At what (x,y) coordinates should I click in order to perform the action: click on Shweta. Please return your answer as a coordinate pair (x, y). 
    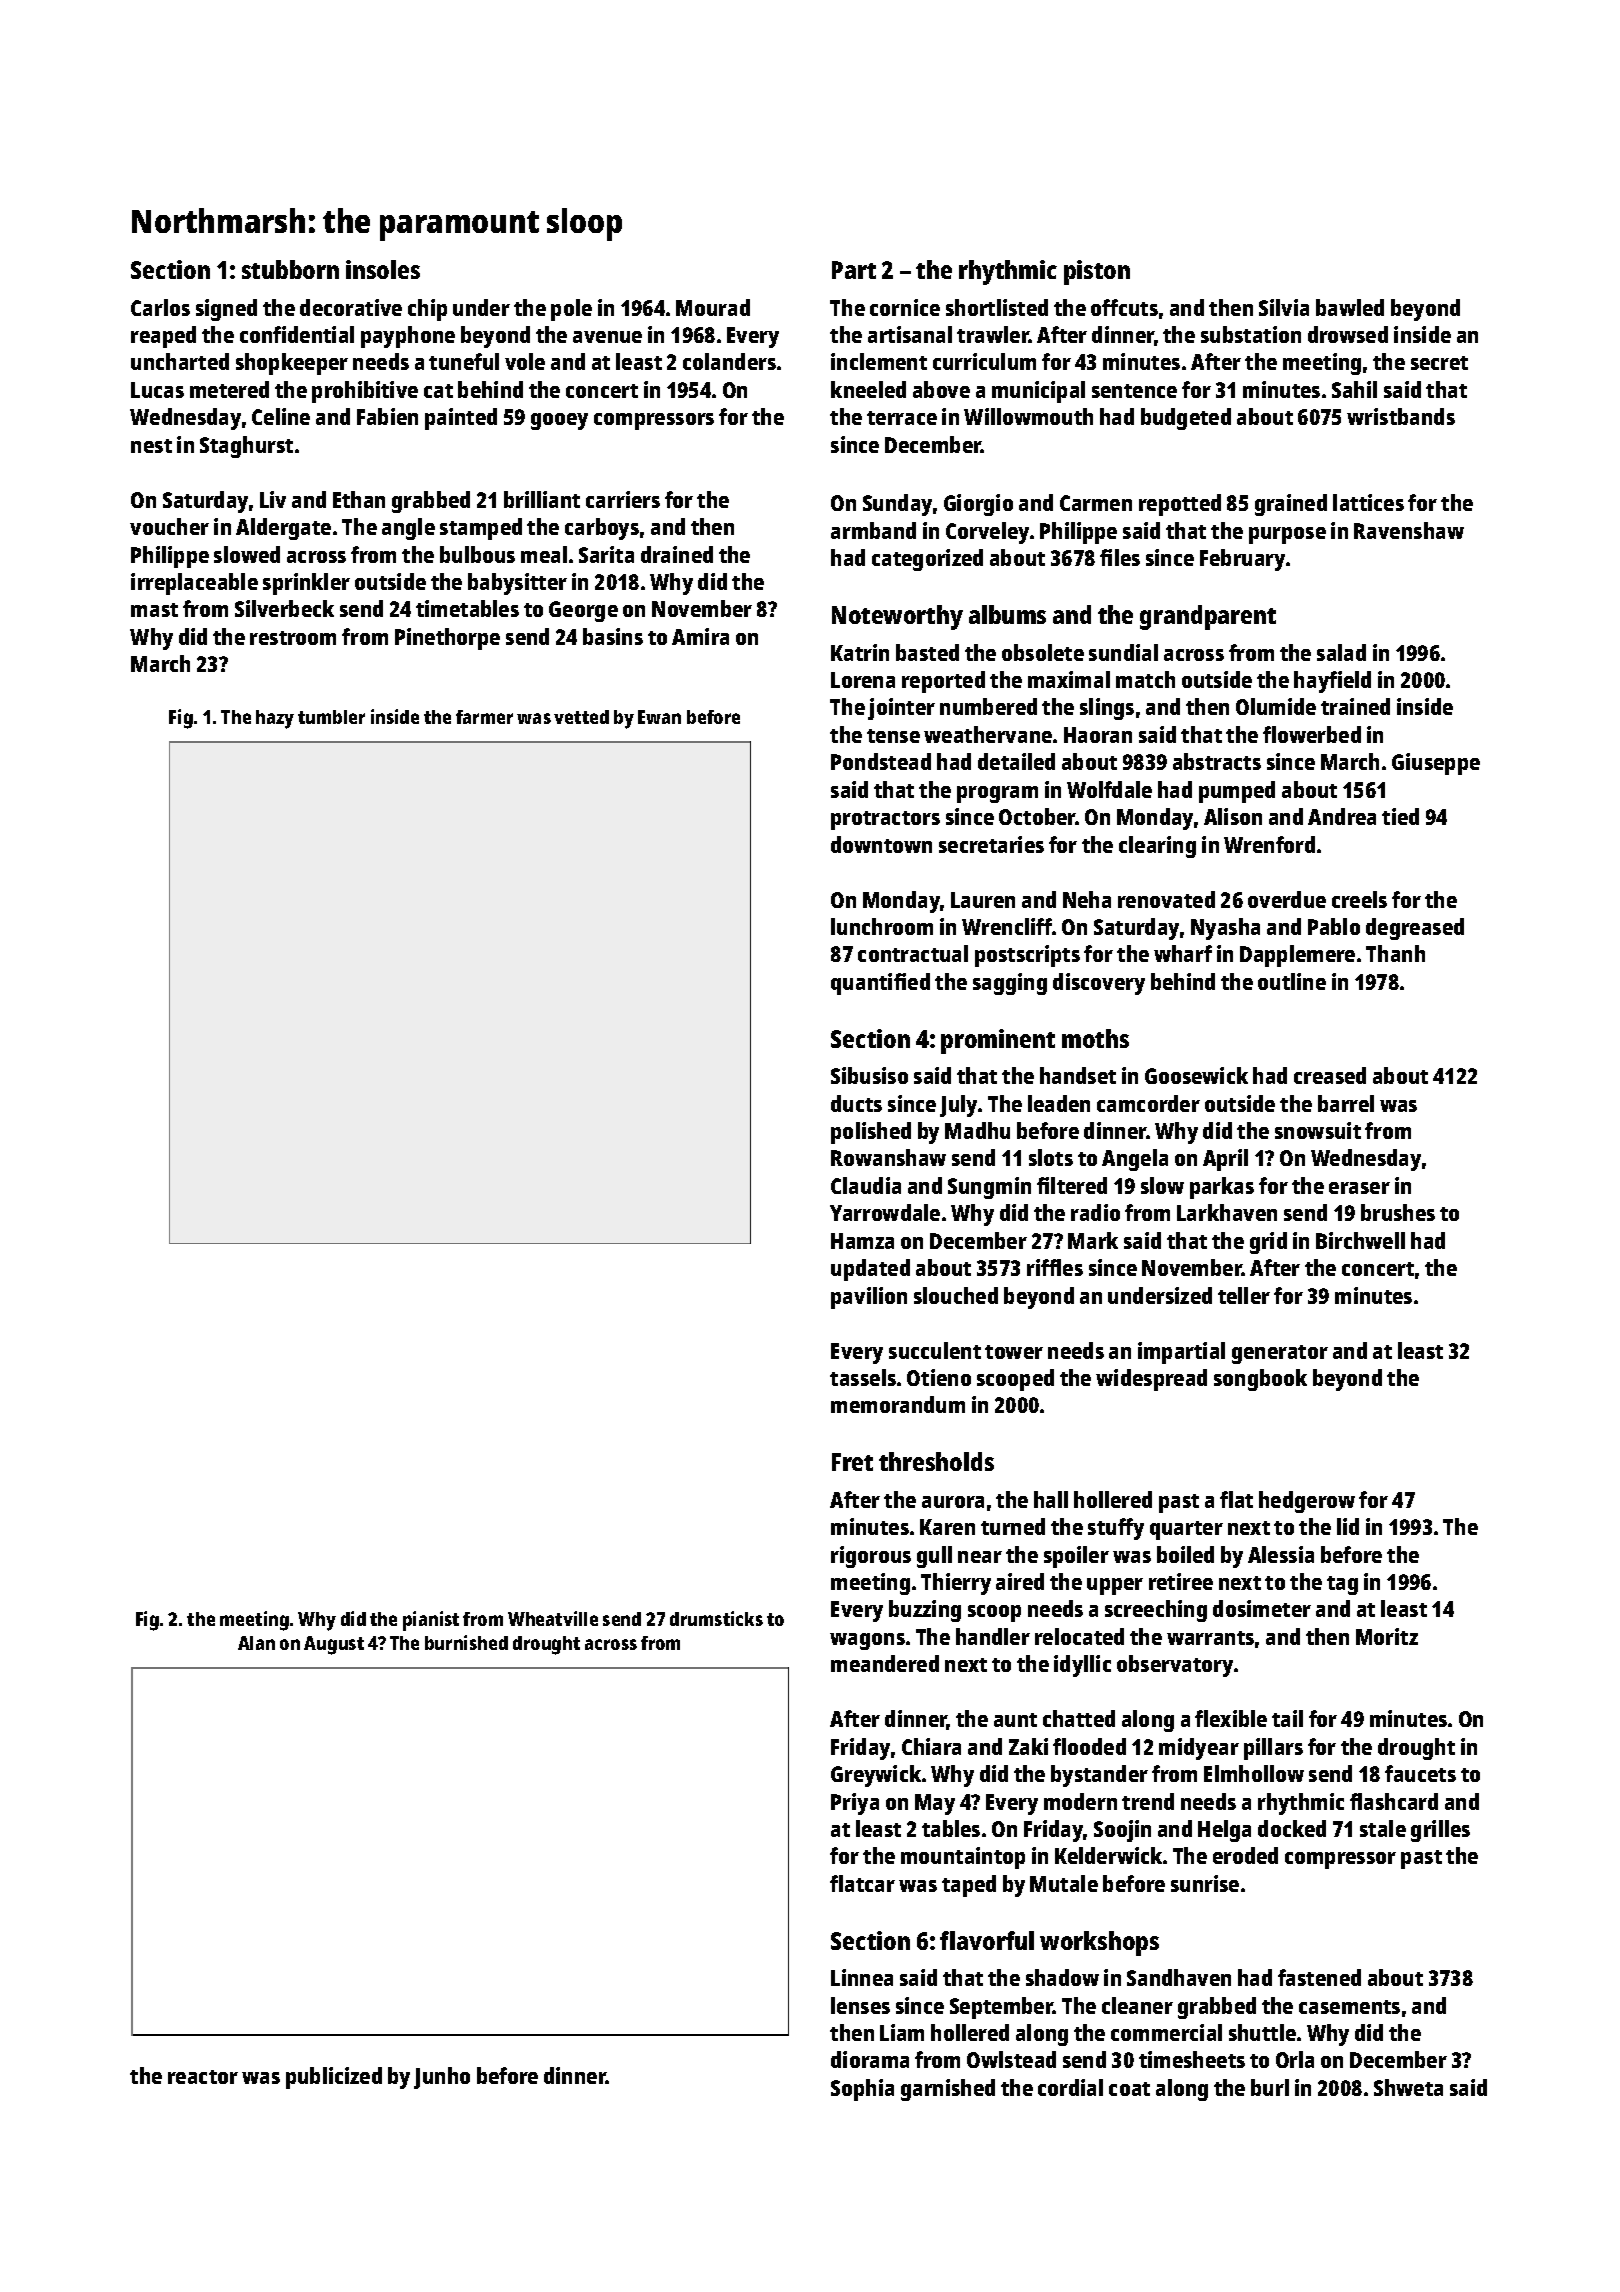
    Looking at the image, I should click on (1408, 2087).
